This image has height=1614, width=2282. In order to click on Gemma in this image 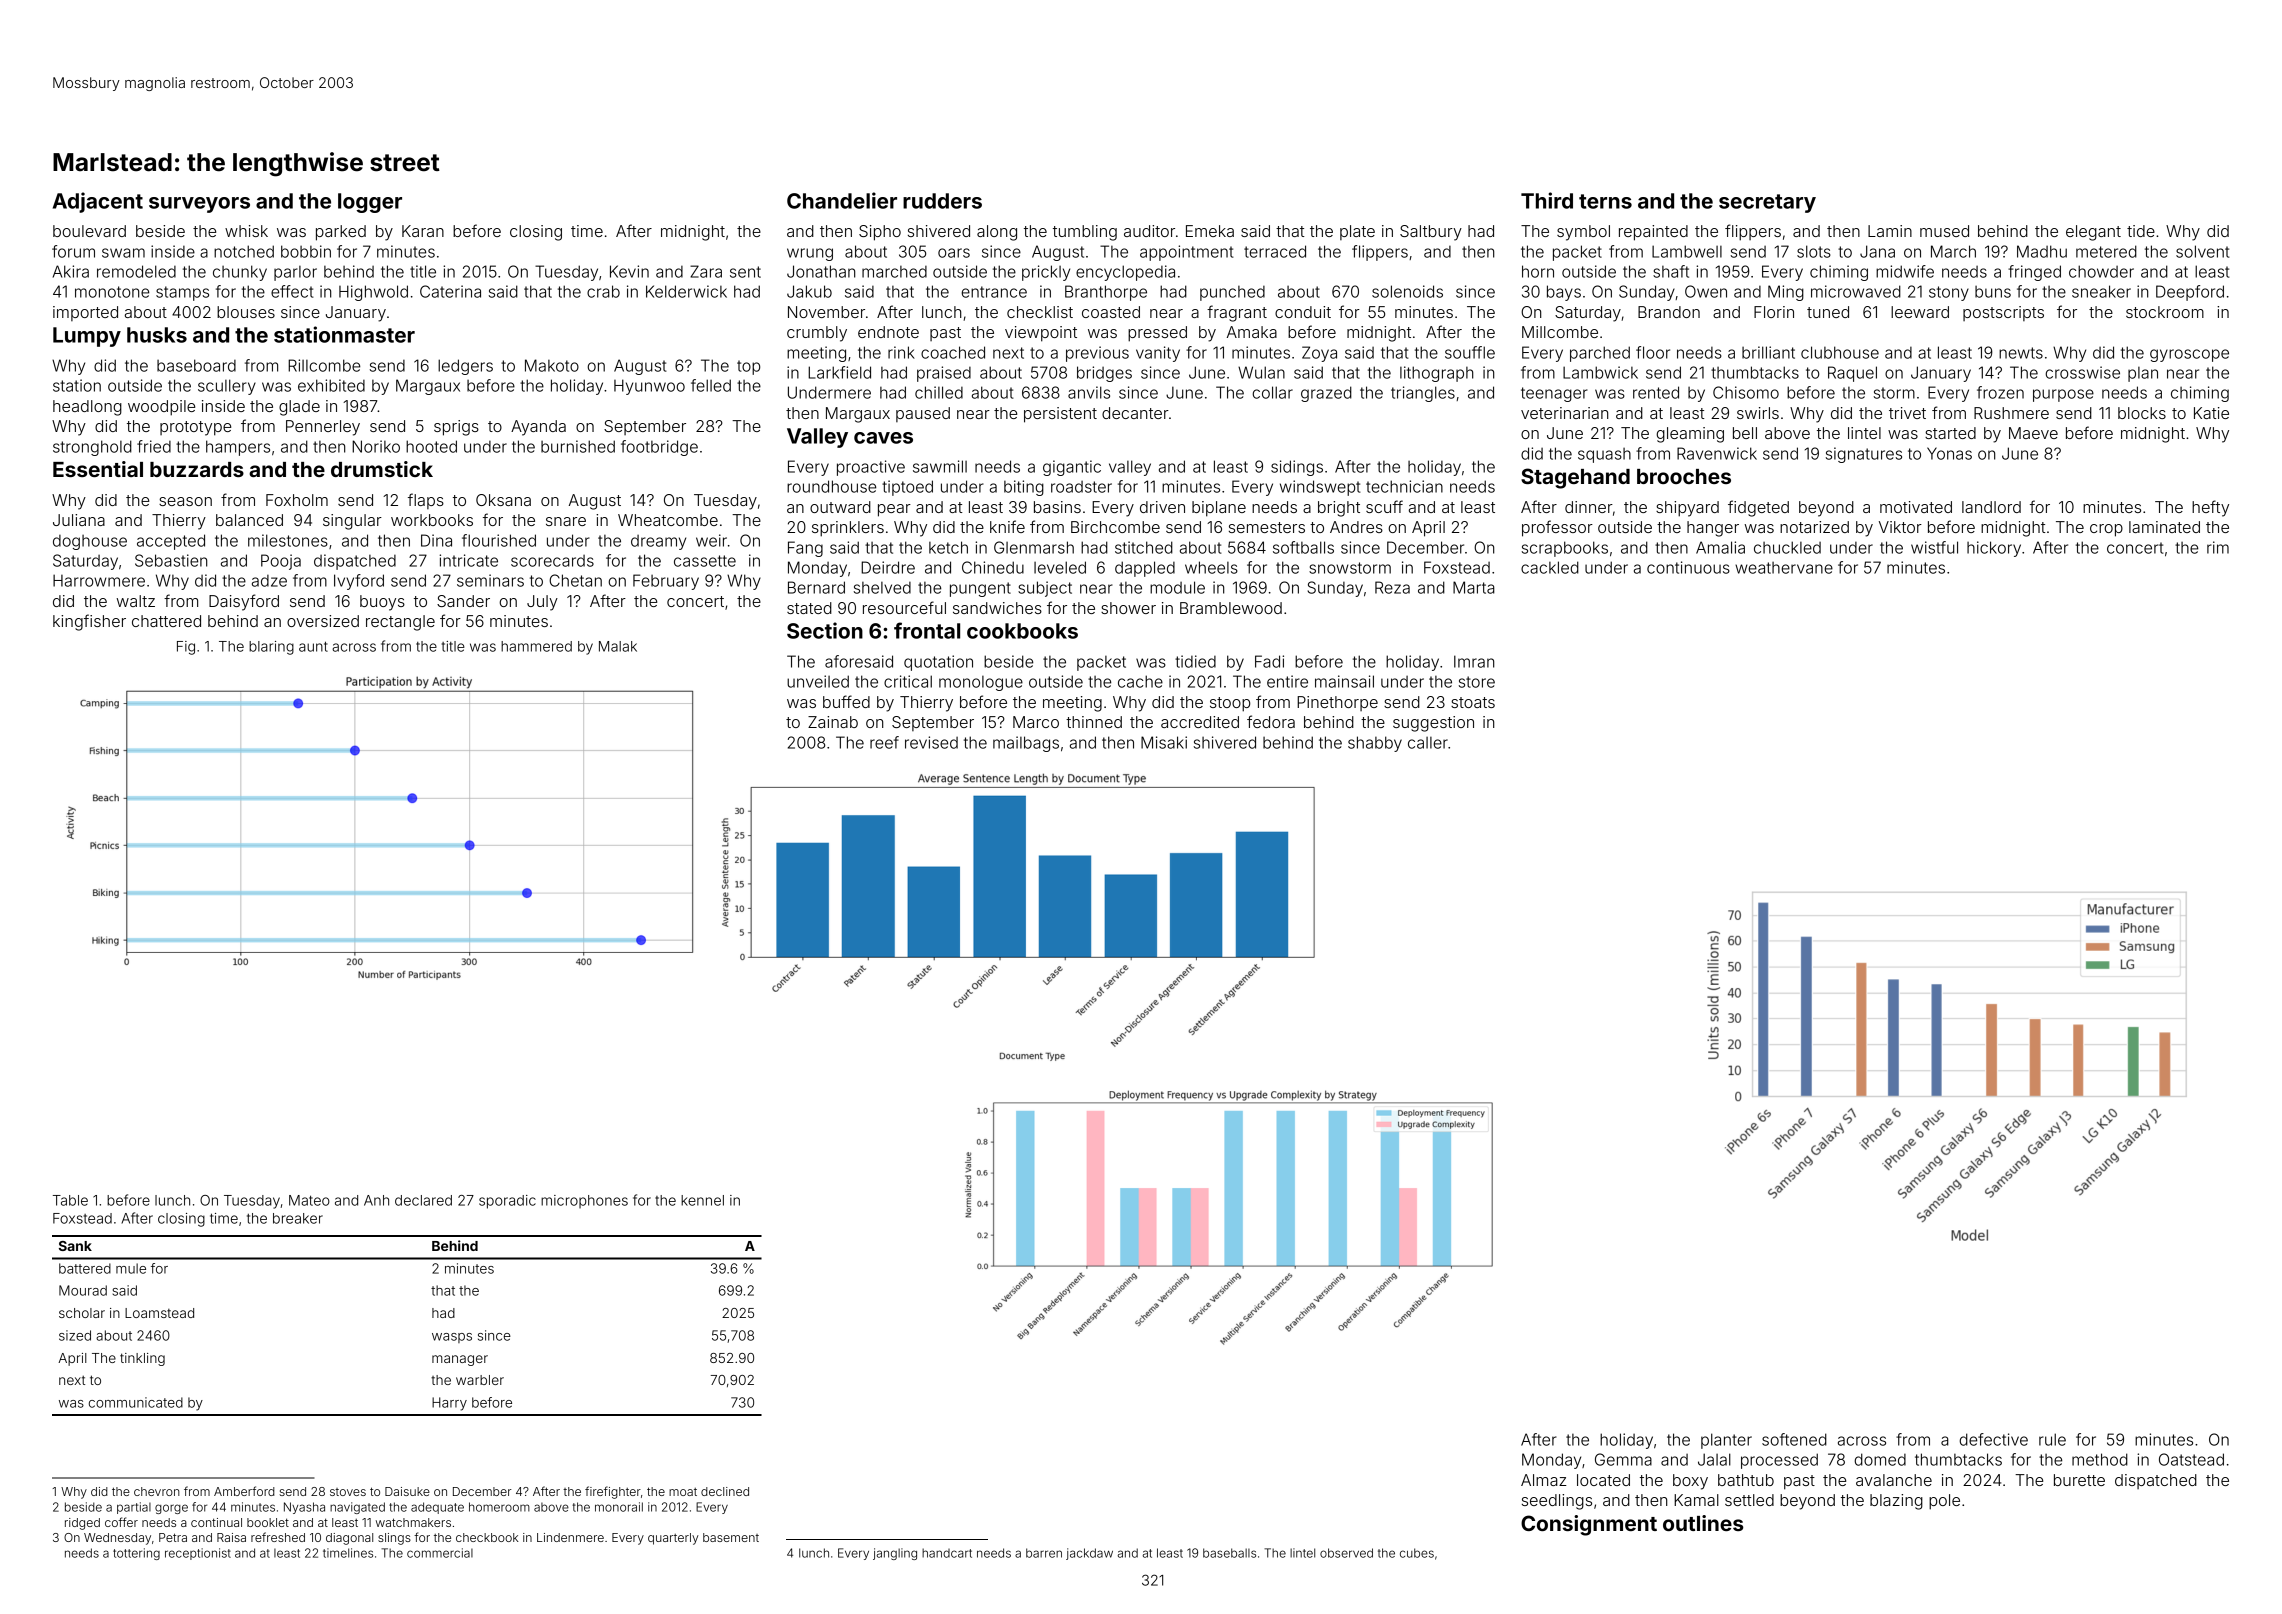, I will do `click(1623, 1459)`.
